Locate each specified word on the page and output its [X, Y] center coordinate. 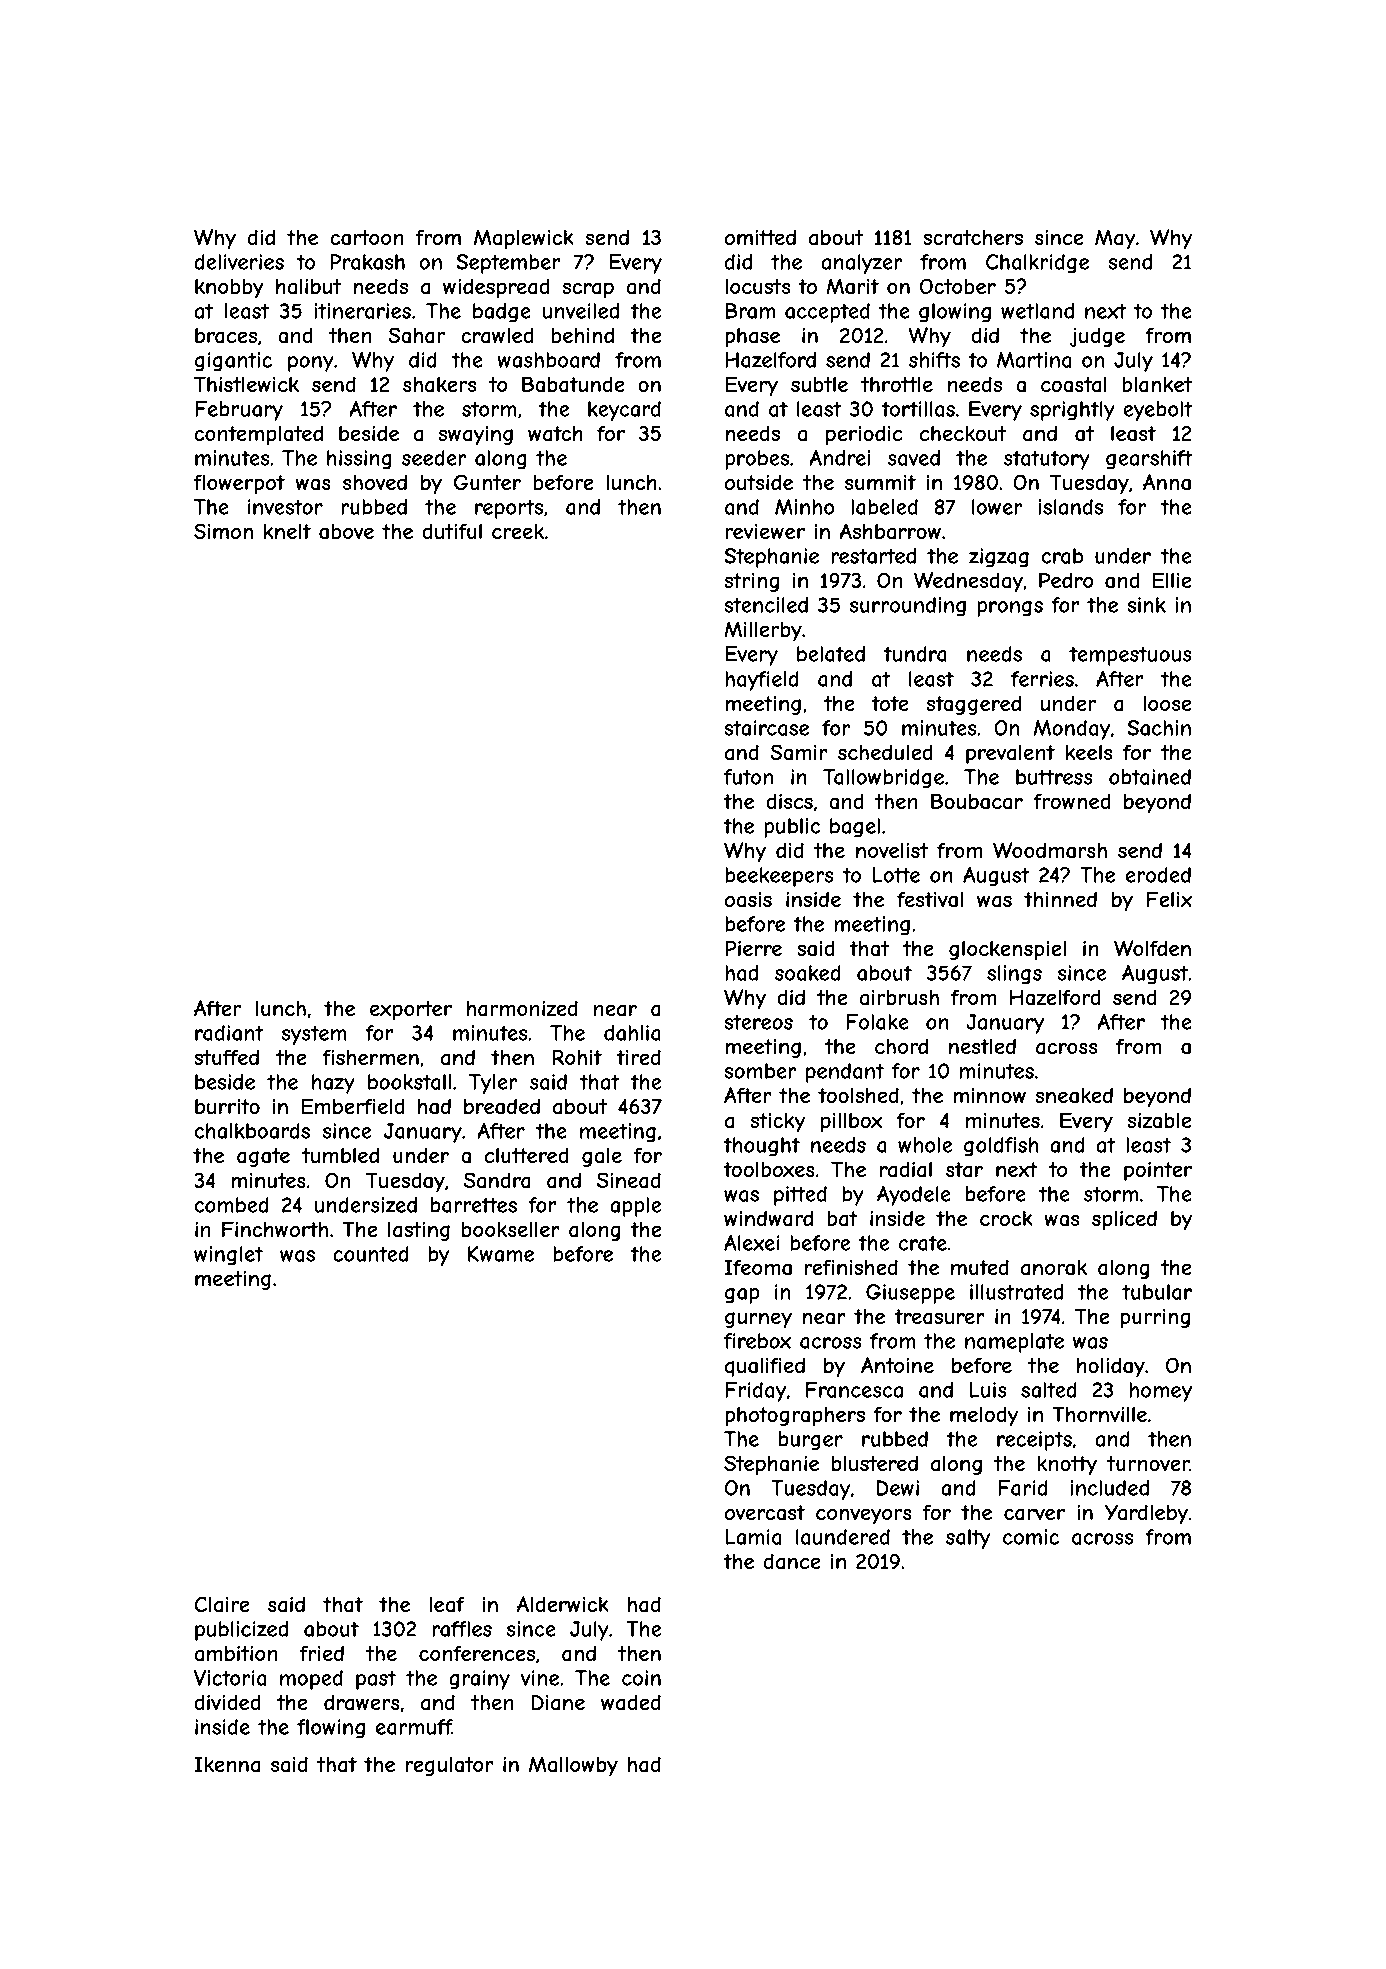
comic [1031, 1537]
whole [925, 1145]
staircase [766, 728]
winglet [228, 1256]
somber [760, 1071]
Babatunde [573, 384]
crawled [497, 335]
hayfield [762, 681]
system [314, 1035]
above [346, 532]
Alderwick [563, 1604]
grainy [479, 1680]
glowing [955, 313]
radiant [229, 1033]
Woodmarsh [1050, 850]
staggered [973, 705]
